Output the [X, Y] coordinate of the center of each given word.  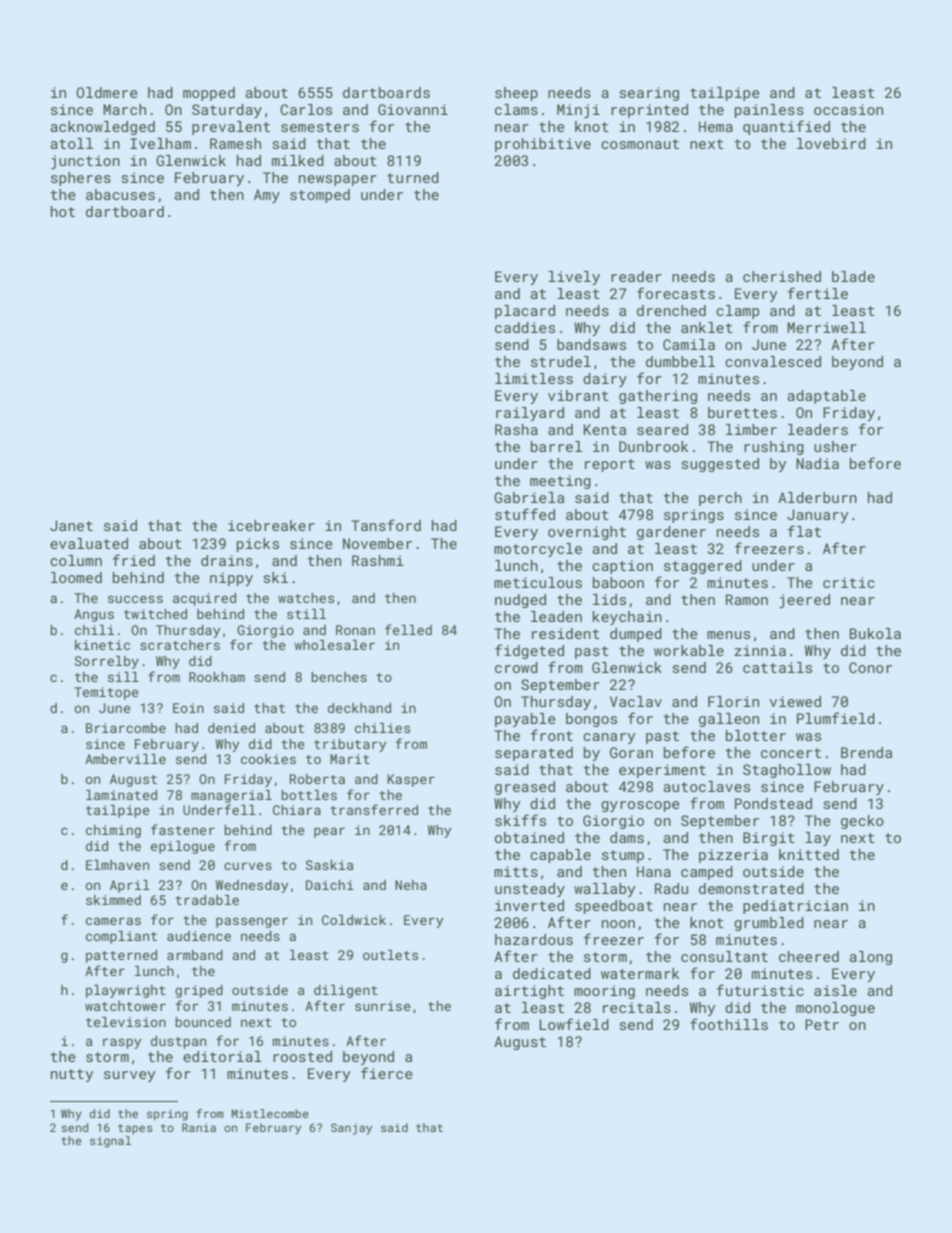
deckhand [359, 708]
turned [413, 177]
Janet [71, 525]
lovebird [831, 143]
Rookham [217, 677]
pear [329, 832]
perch [720, 499]
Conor [870, 667]
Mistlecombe [270, 1113]
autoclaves [706, 786]
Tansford [386, 525]
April [130, 886]
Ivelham [160, 143]
